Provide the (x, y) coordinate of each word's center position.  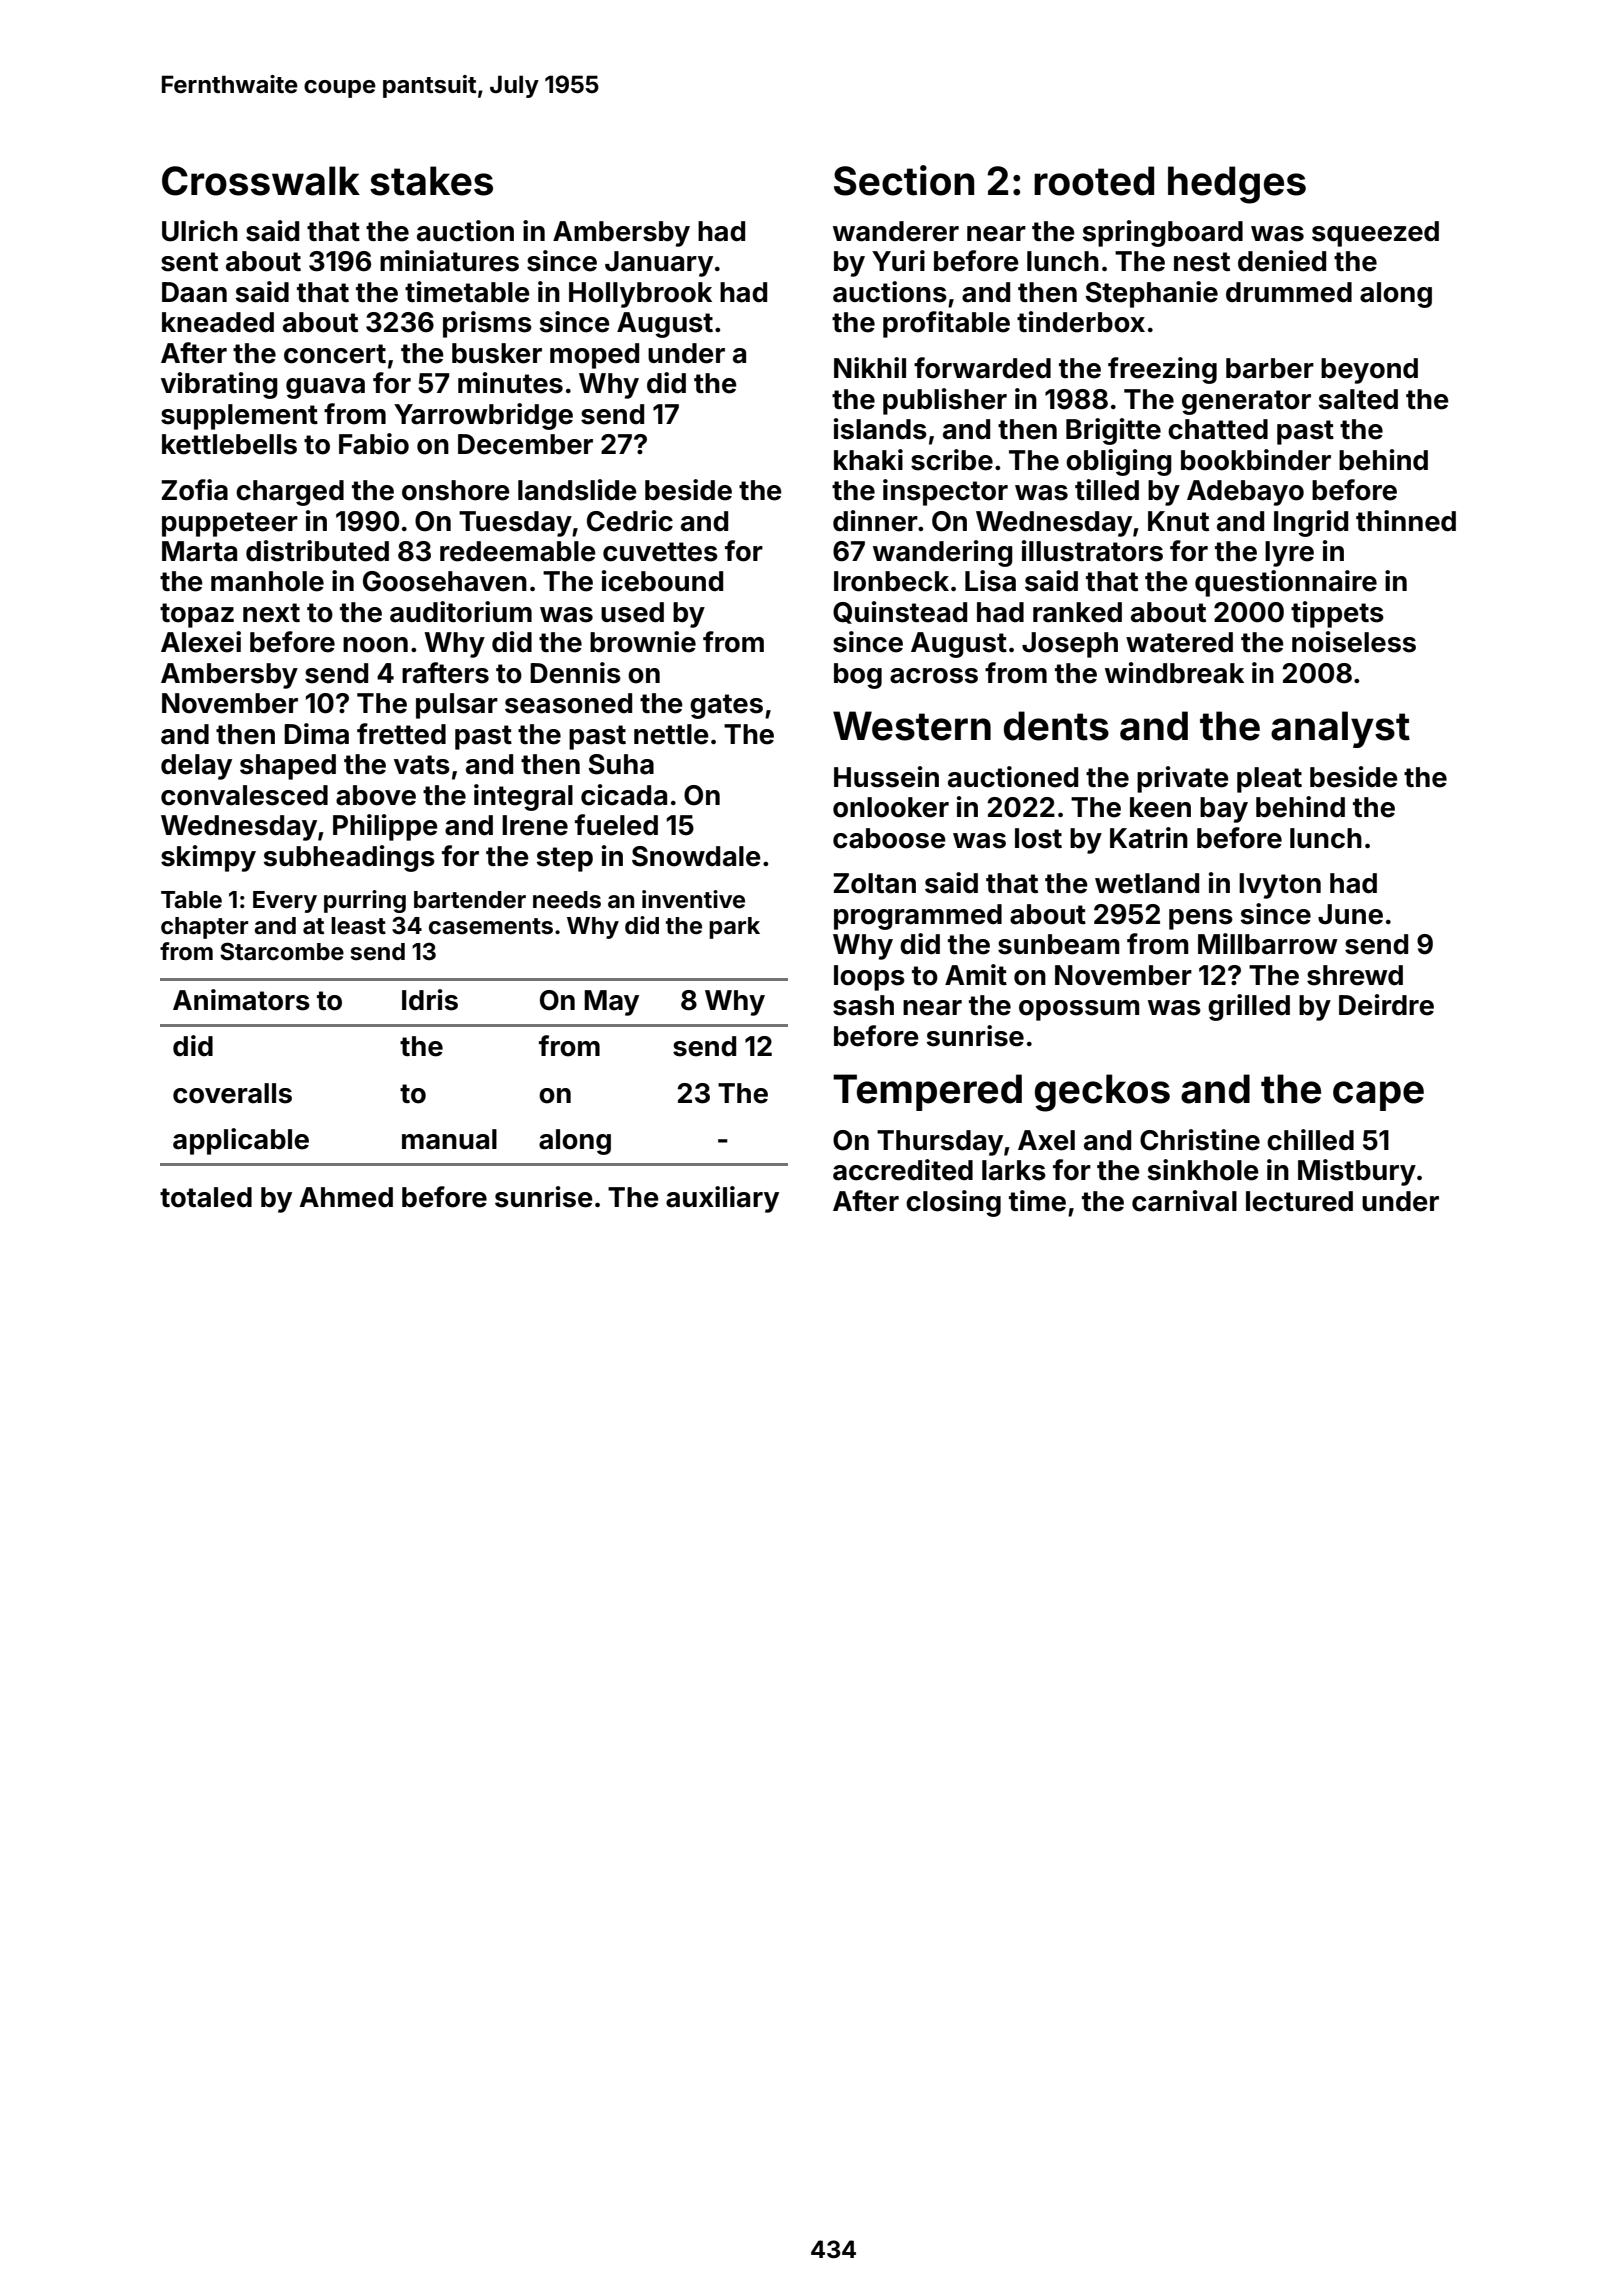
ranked (1077, 612)
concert (335, 354)
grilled (1249, 1007)
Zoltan (874, 883)
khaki (868, 460)
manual (449, 1139)
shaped (288, 767)
